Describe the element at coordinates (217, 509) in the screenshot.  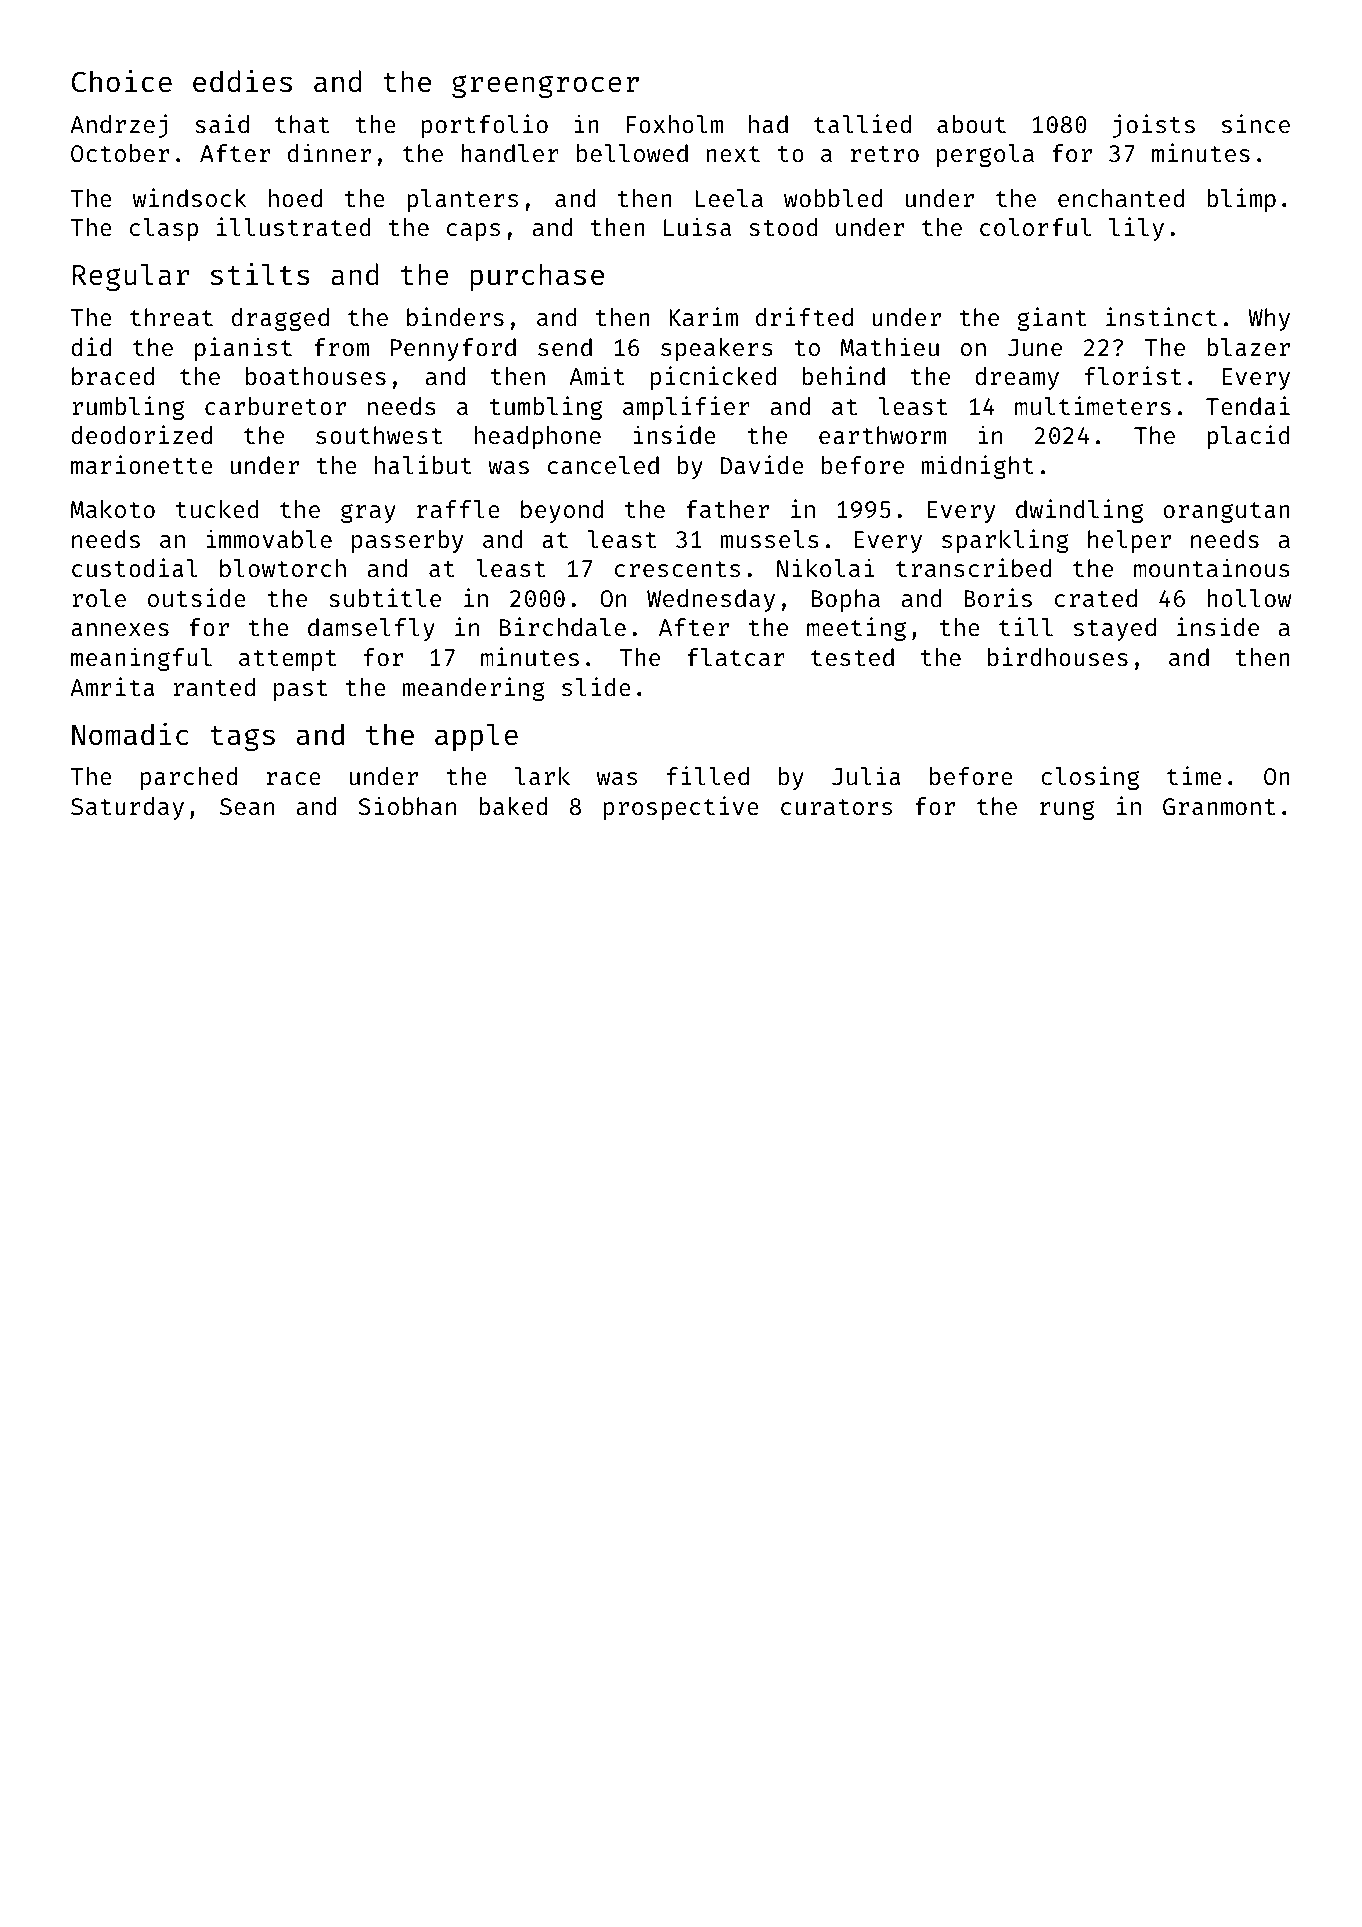
I see `tucked` at that location.
